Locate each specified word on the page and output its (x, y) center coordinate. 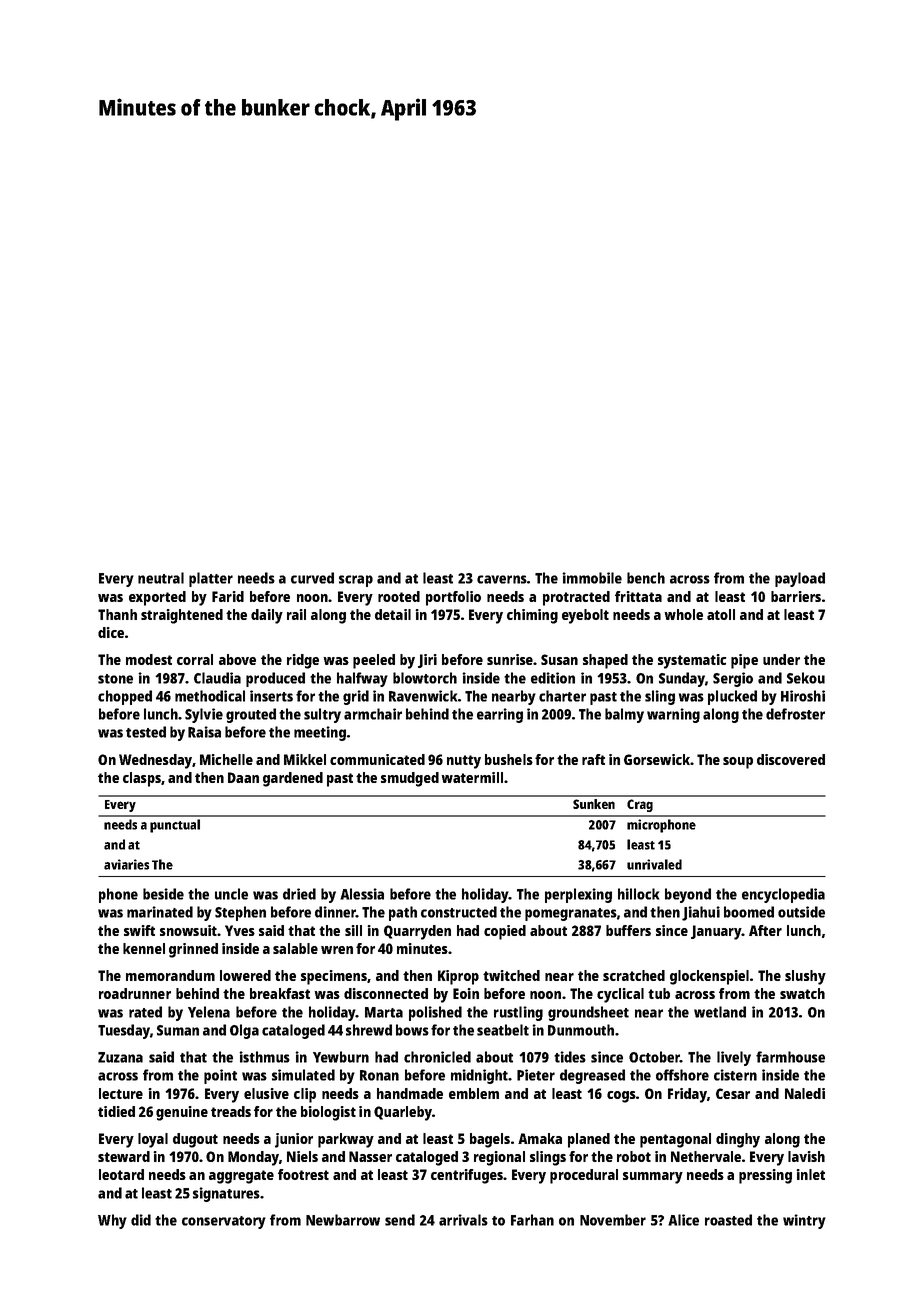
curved (312, 578)
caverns (502, 579)
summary (653, 1178)
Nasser (370, 1156)
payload (800, 579)
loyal (153, 1140)
